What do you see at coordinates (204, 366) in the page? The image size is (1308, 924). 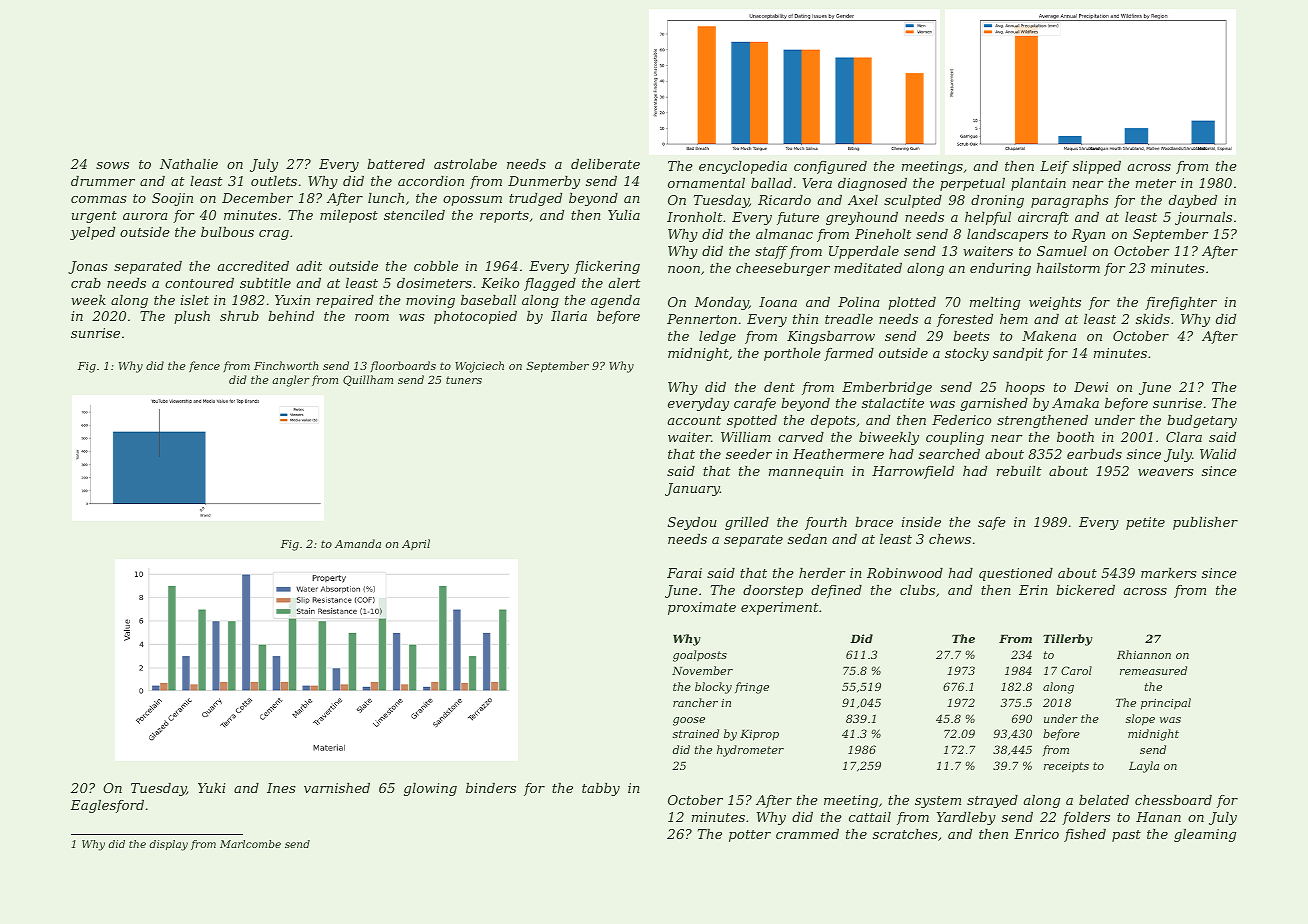 I see `fence` at bounding box center [204, 366].
